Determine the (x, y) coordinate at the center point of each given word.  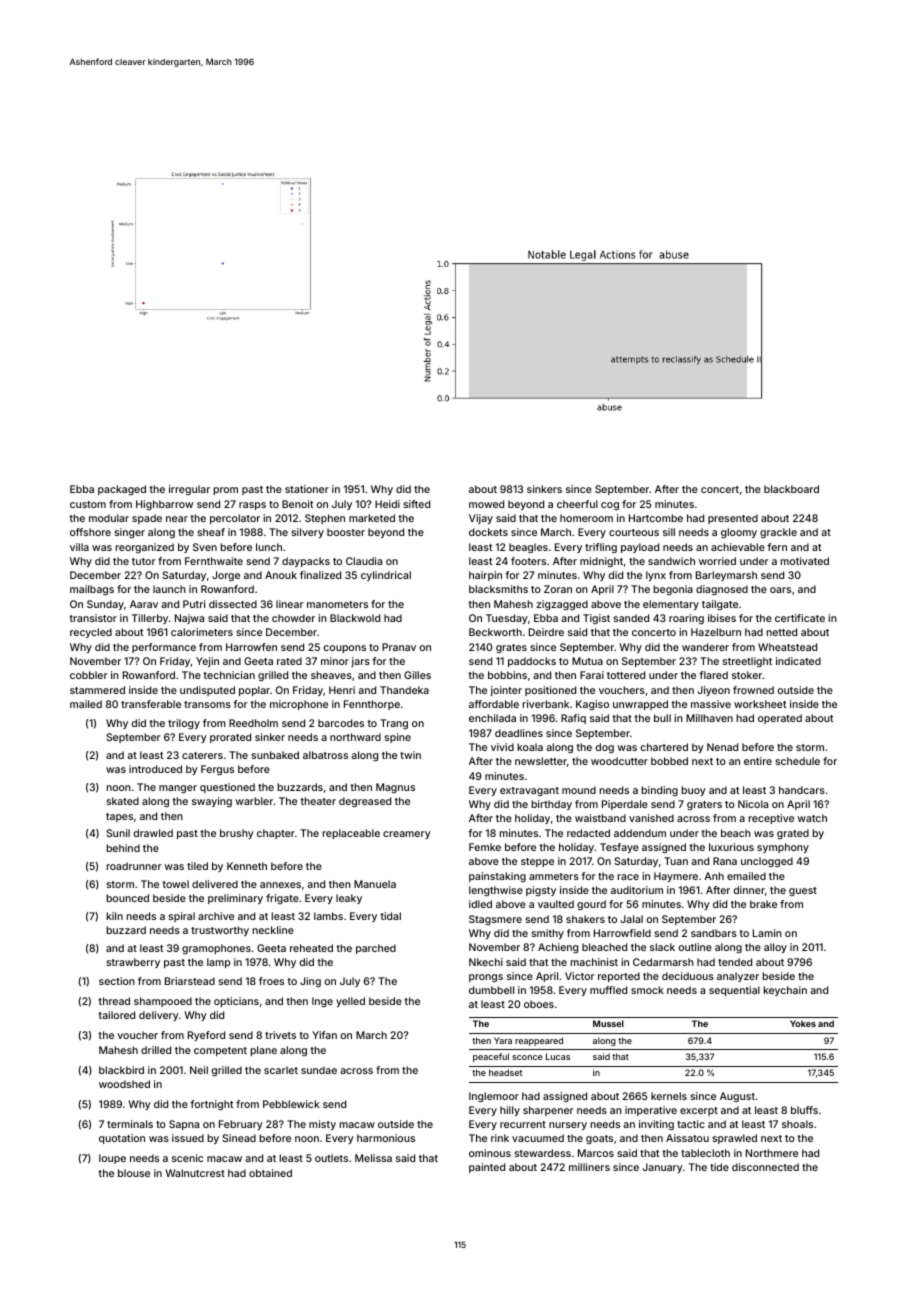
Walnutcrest (195, 1173)
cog (610, 506)
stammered (97, 690)
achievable (738, 547)
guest (803, 891)
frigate (282, 899)
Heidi (387, 504)
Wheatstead (787, 647)
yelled (350, 1002)
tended (735, 962)
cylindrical (386, 576)
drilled (156, 1050)
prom (225, 491)
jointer (506, 691)
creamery (407, 835)
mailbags (92, 590)
